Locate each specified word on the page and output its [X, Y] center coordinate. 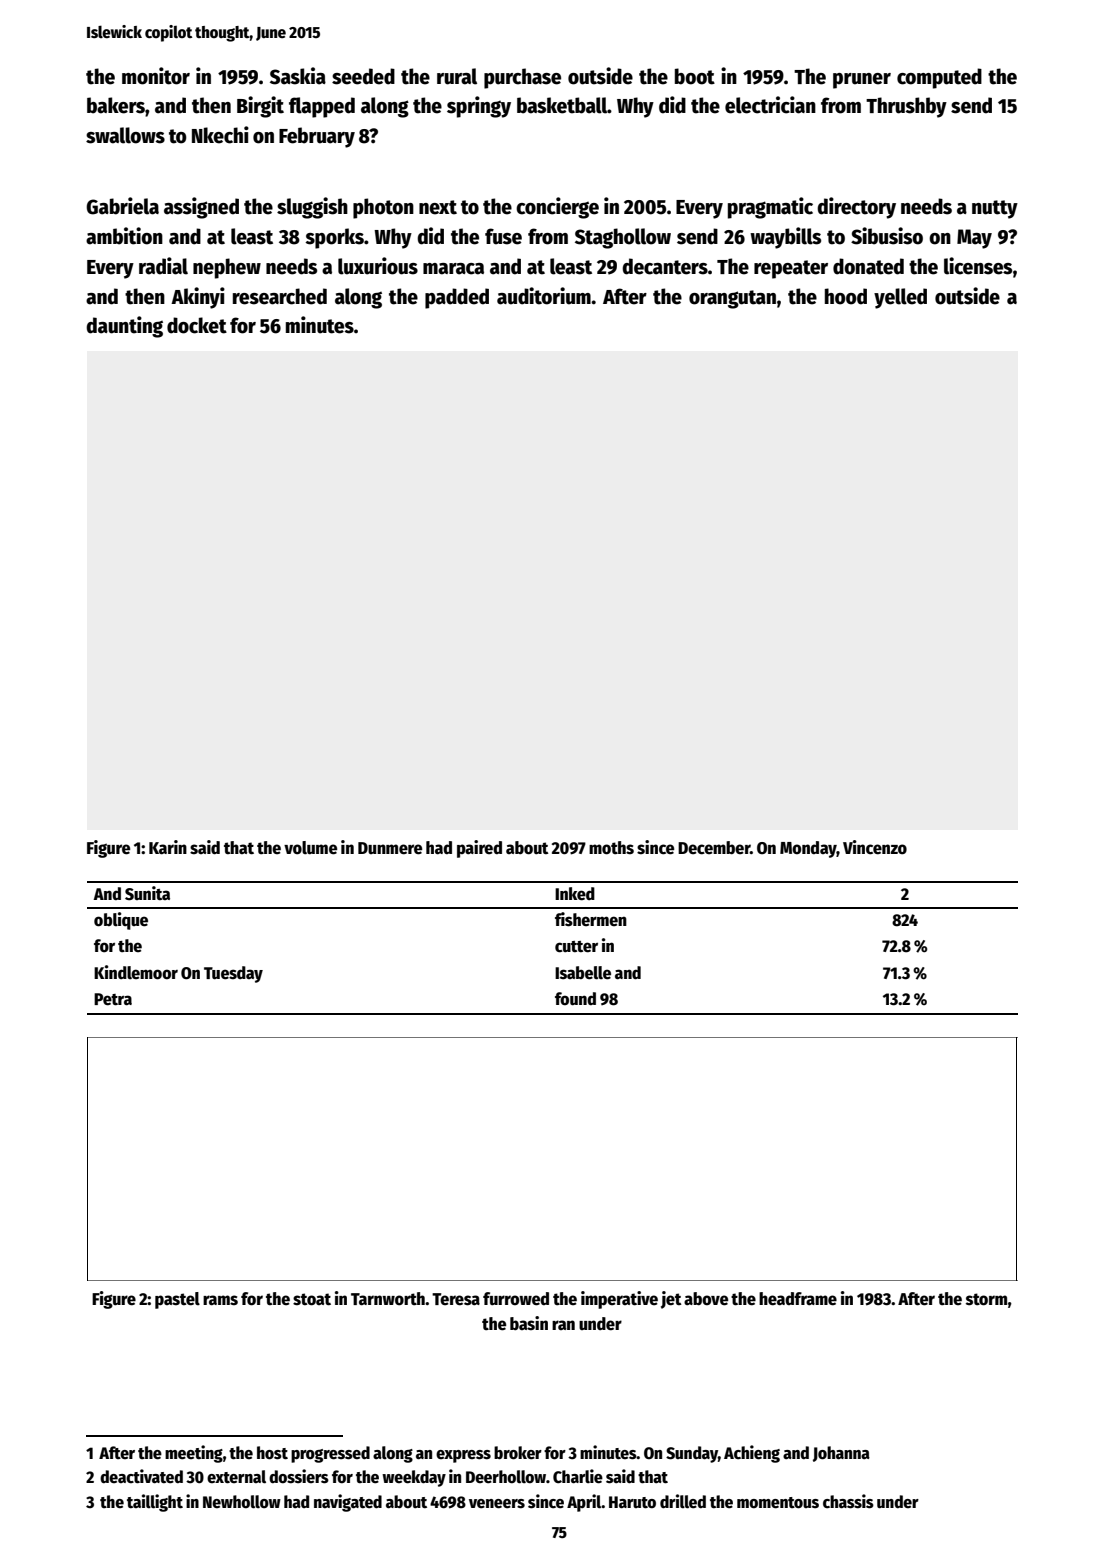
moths [611, 848]
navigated [348, 1503]
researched [280, 296]
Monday [808, 849]
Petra [113, 999]
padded [457, 298]
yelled [900, 298]
